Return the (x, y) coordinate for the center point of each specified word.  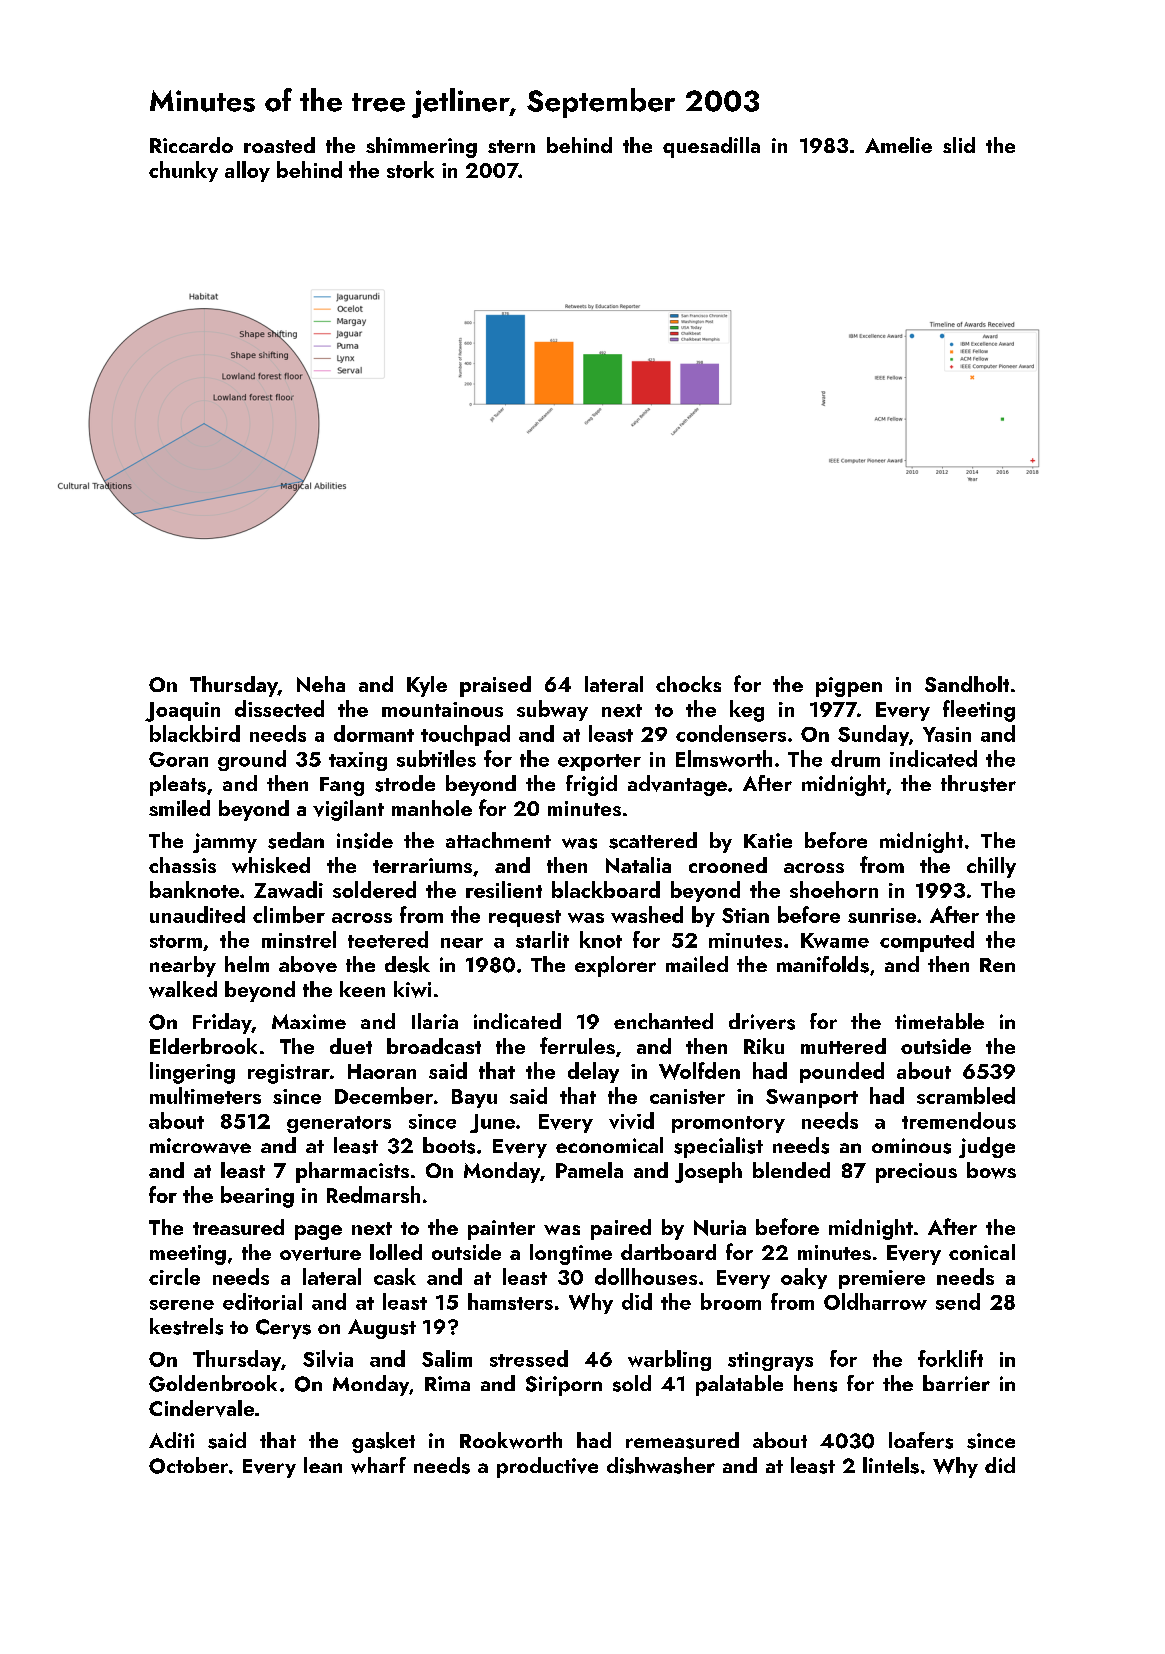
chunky (183, 171)
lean (323, 1465)
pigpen (849, 687)
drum (855, 758)
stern (511, 146)
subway (552, 710)
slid (959, 145)
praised (495, 686)
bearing (257, 1197)
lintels (891, 1465)
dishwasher (661, 1465)
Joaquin (182, 712)
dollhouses (646, 1276)
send (958, 1301)
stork (410, 169)
